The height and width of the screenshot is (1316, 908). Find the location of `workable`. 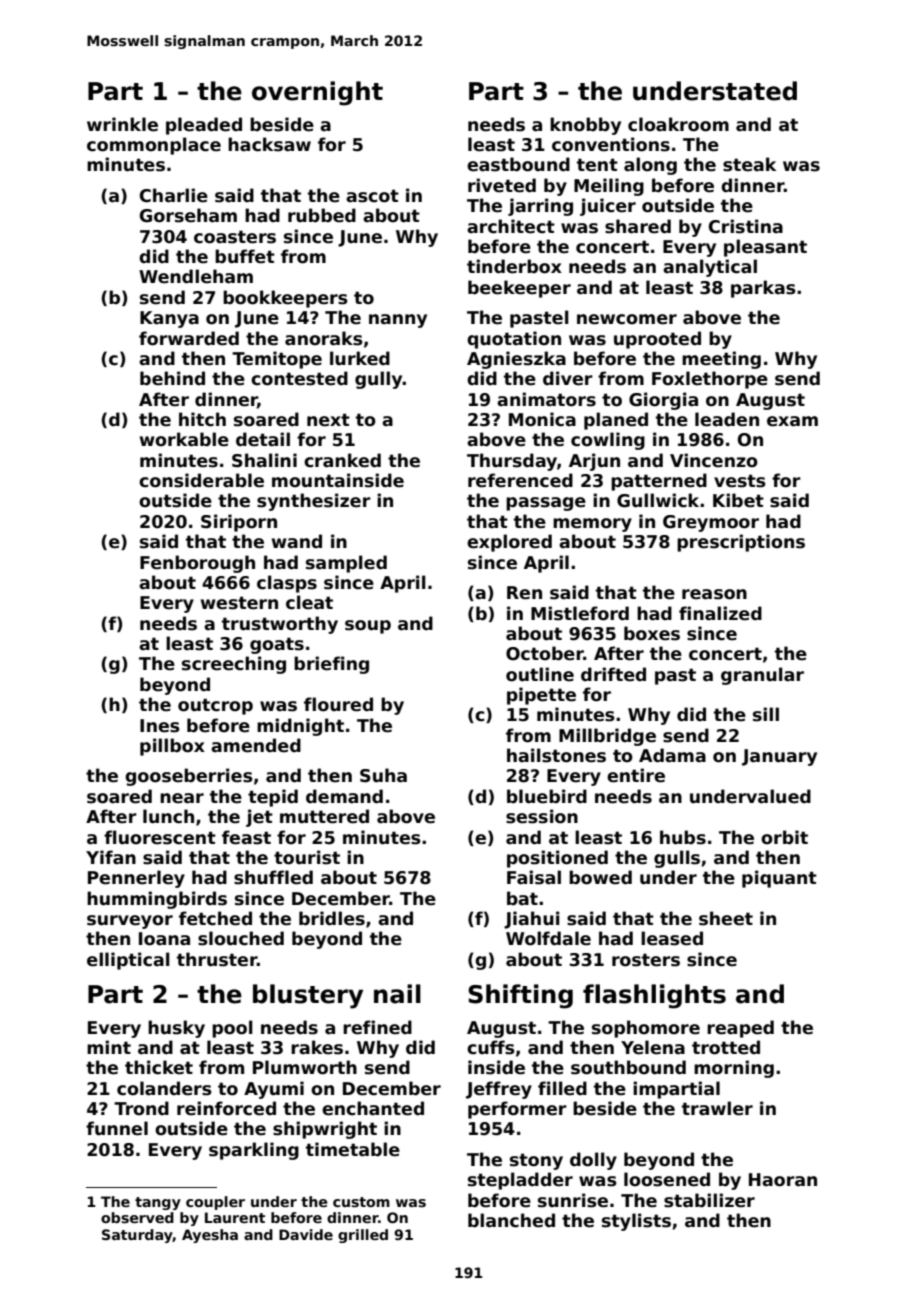

workable is located at coordinates (184, 439).
